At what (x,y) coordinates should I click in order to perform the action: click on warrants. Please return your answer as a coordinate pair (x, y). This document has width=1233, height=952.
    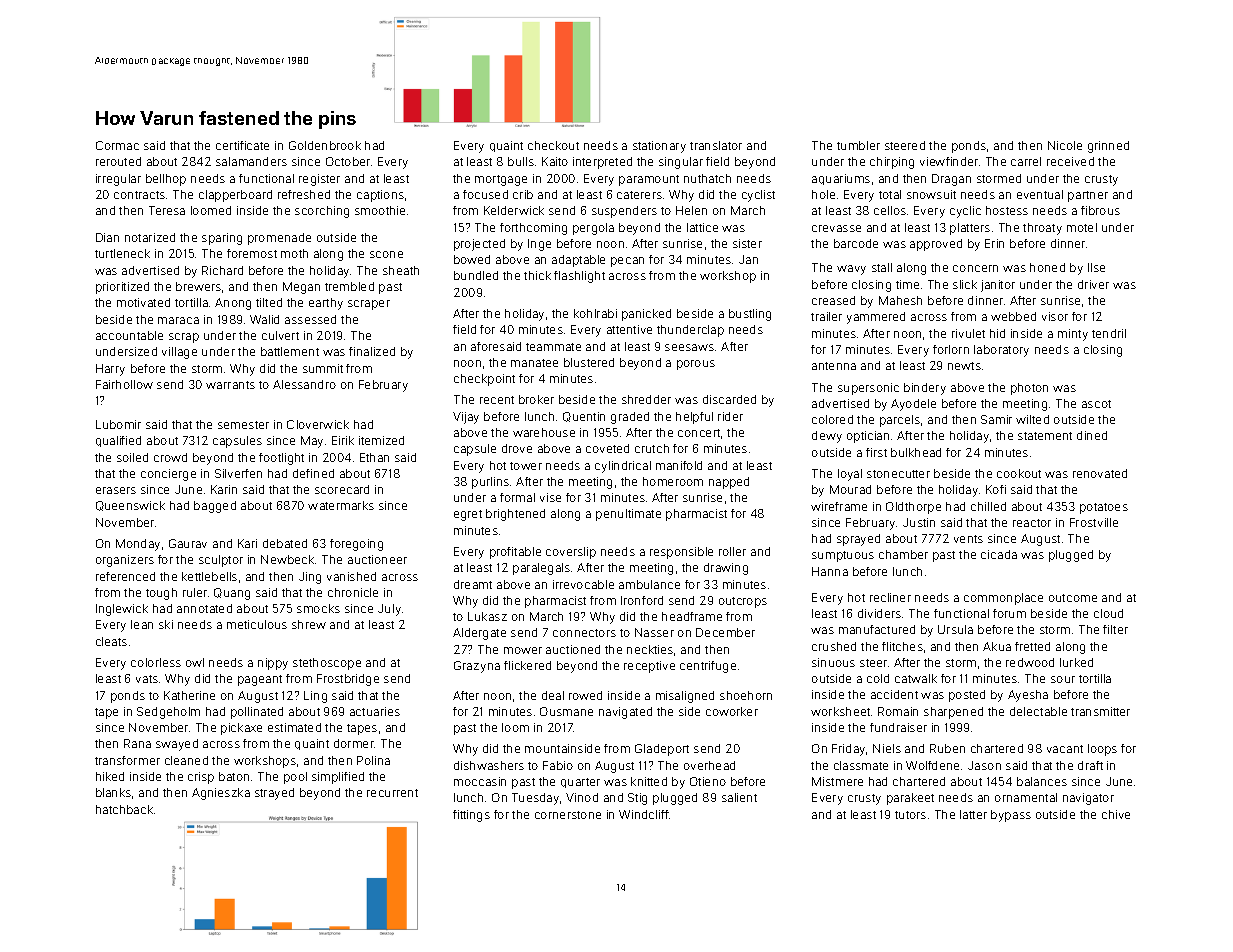
    Looking at the image, I should click on (230, 385).
